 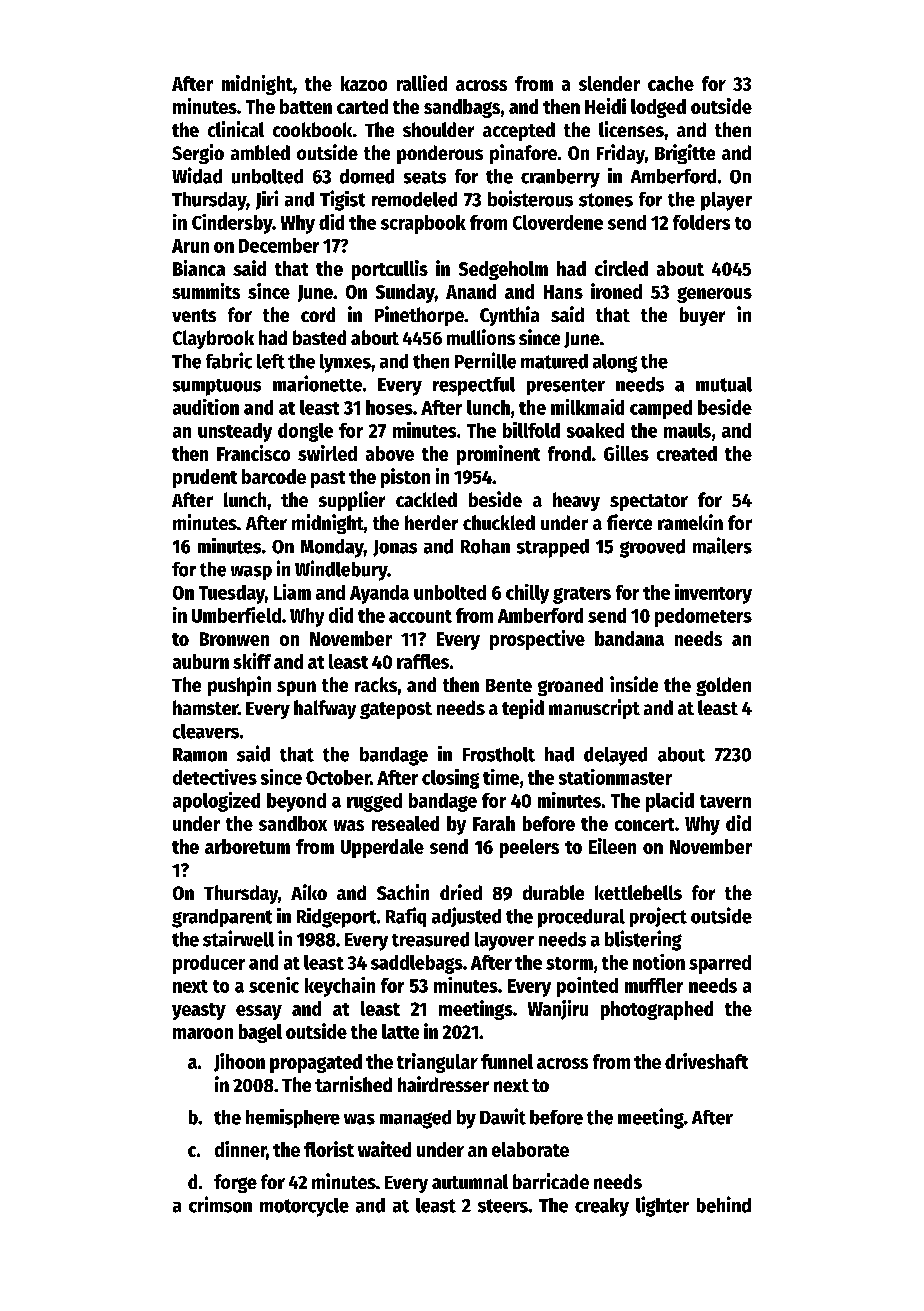 I want to click on slender, so click(x=609, y=83).
